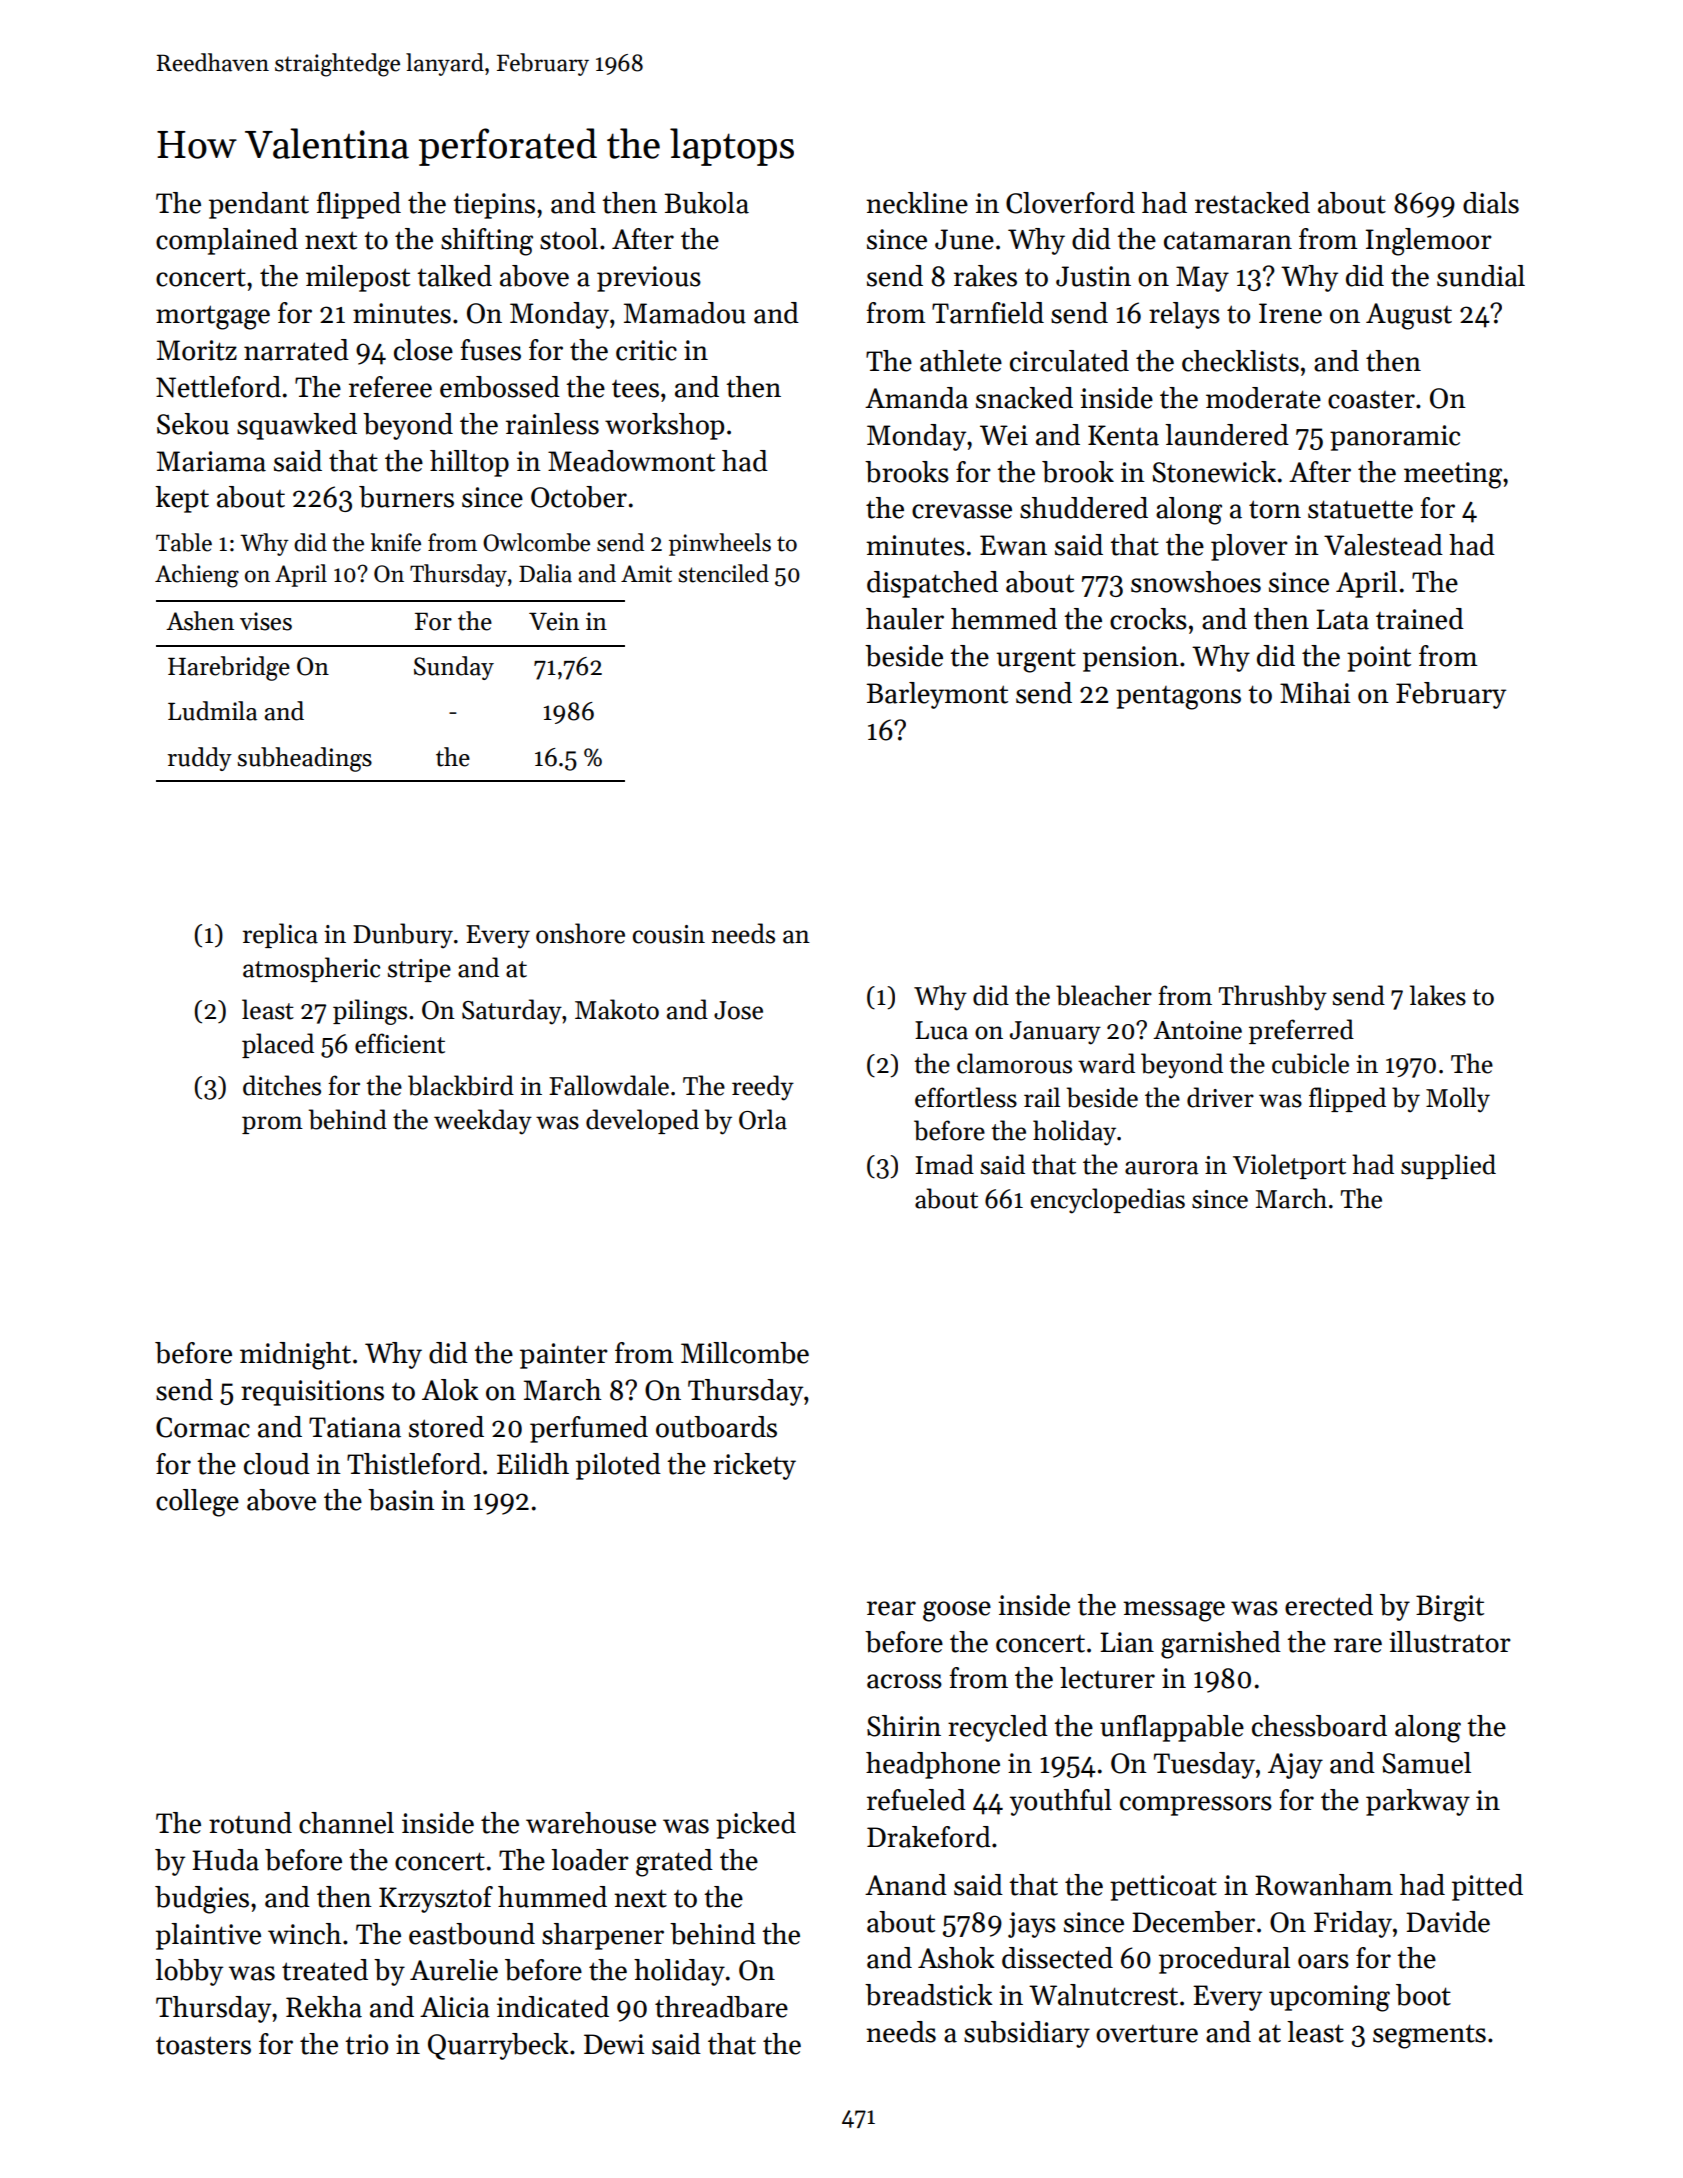 This screenshot has height=2178, width=1683. What do you see at coordinates (454, 1970) in the screenshot?
I see `Aurelie` at bounding box center [454, 1970].
